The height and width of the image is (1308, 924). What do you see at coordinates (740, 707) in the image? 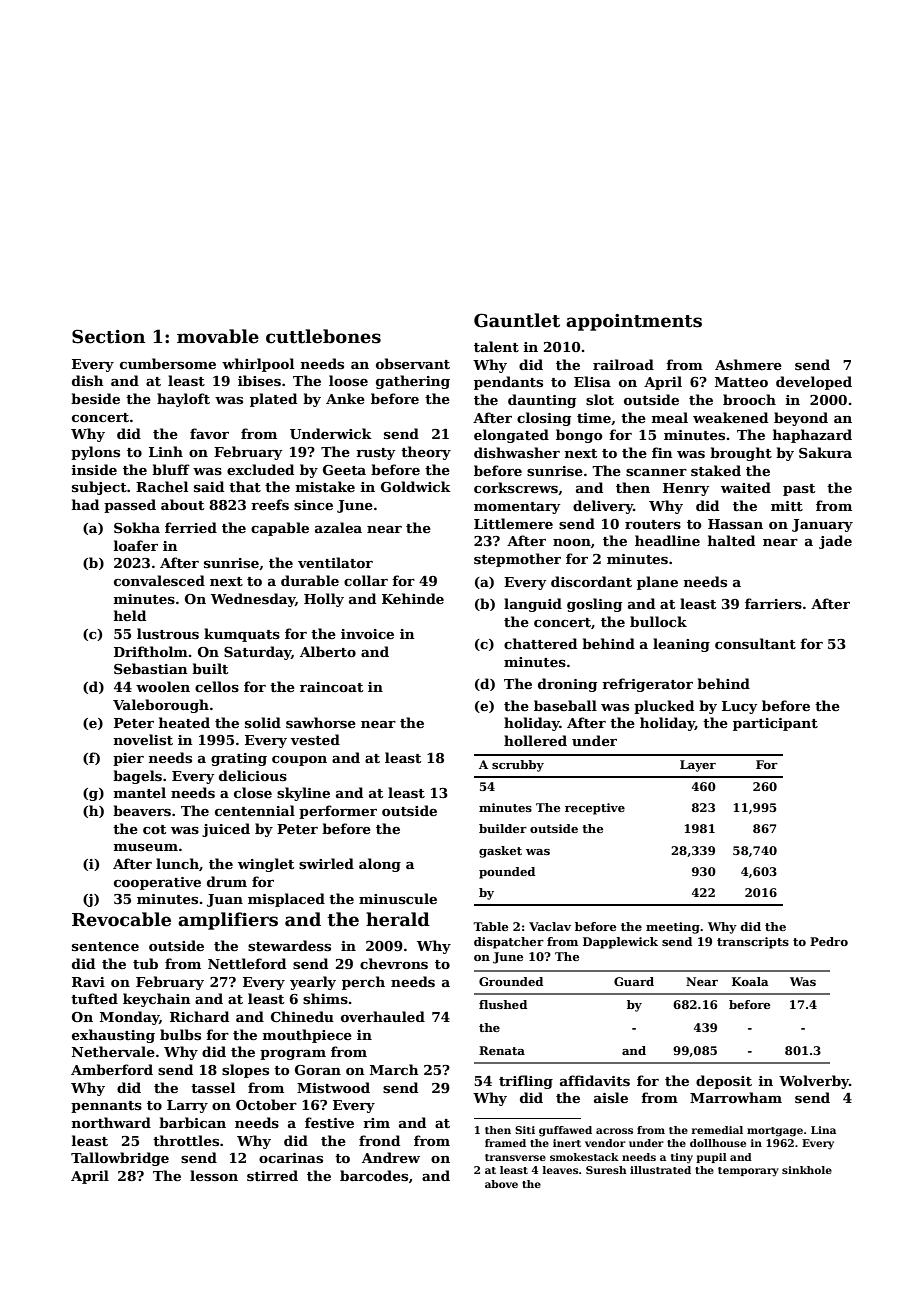
I see `Lucy` at bounding box center [740, 707].
